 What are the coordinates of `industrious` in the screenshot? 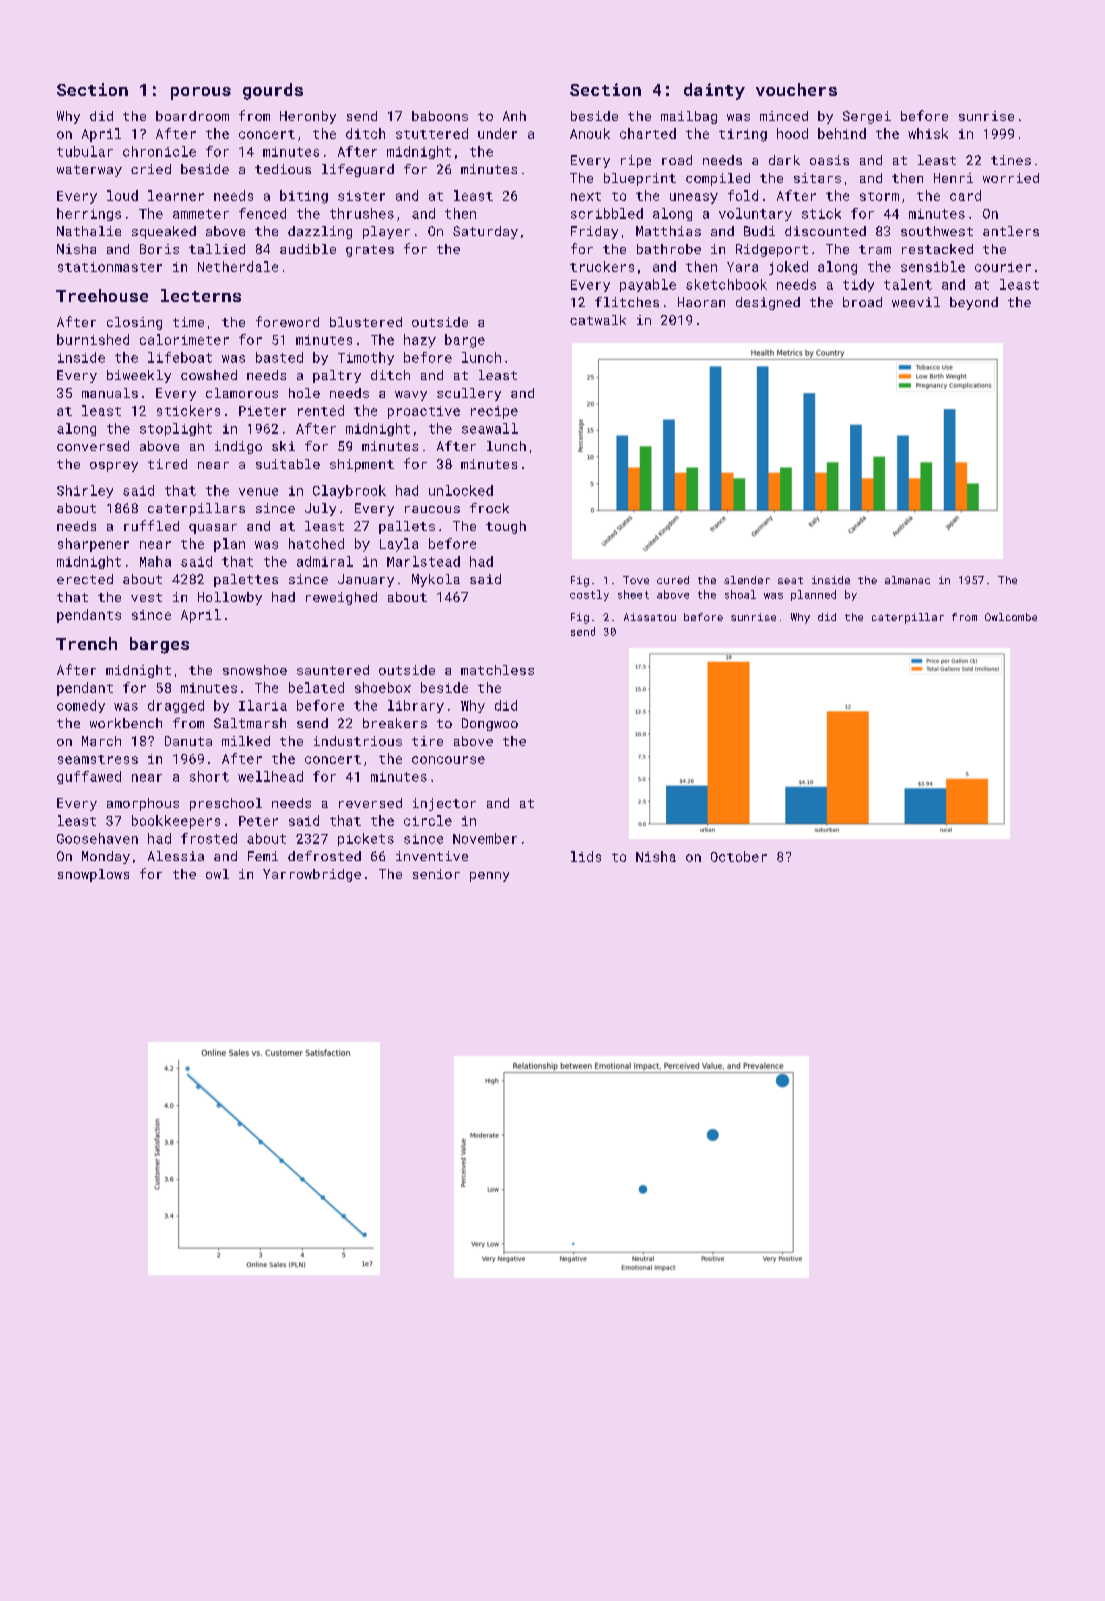 It's located at (358, 741).
